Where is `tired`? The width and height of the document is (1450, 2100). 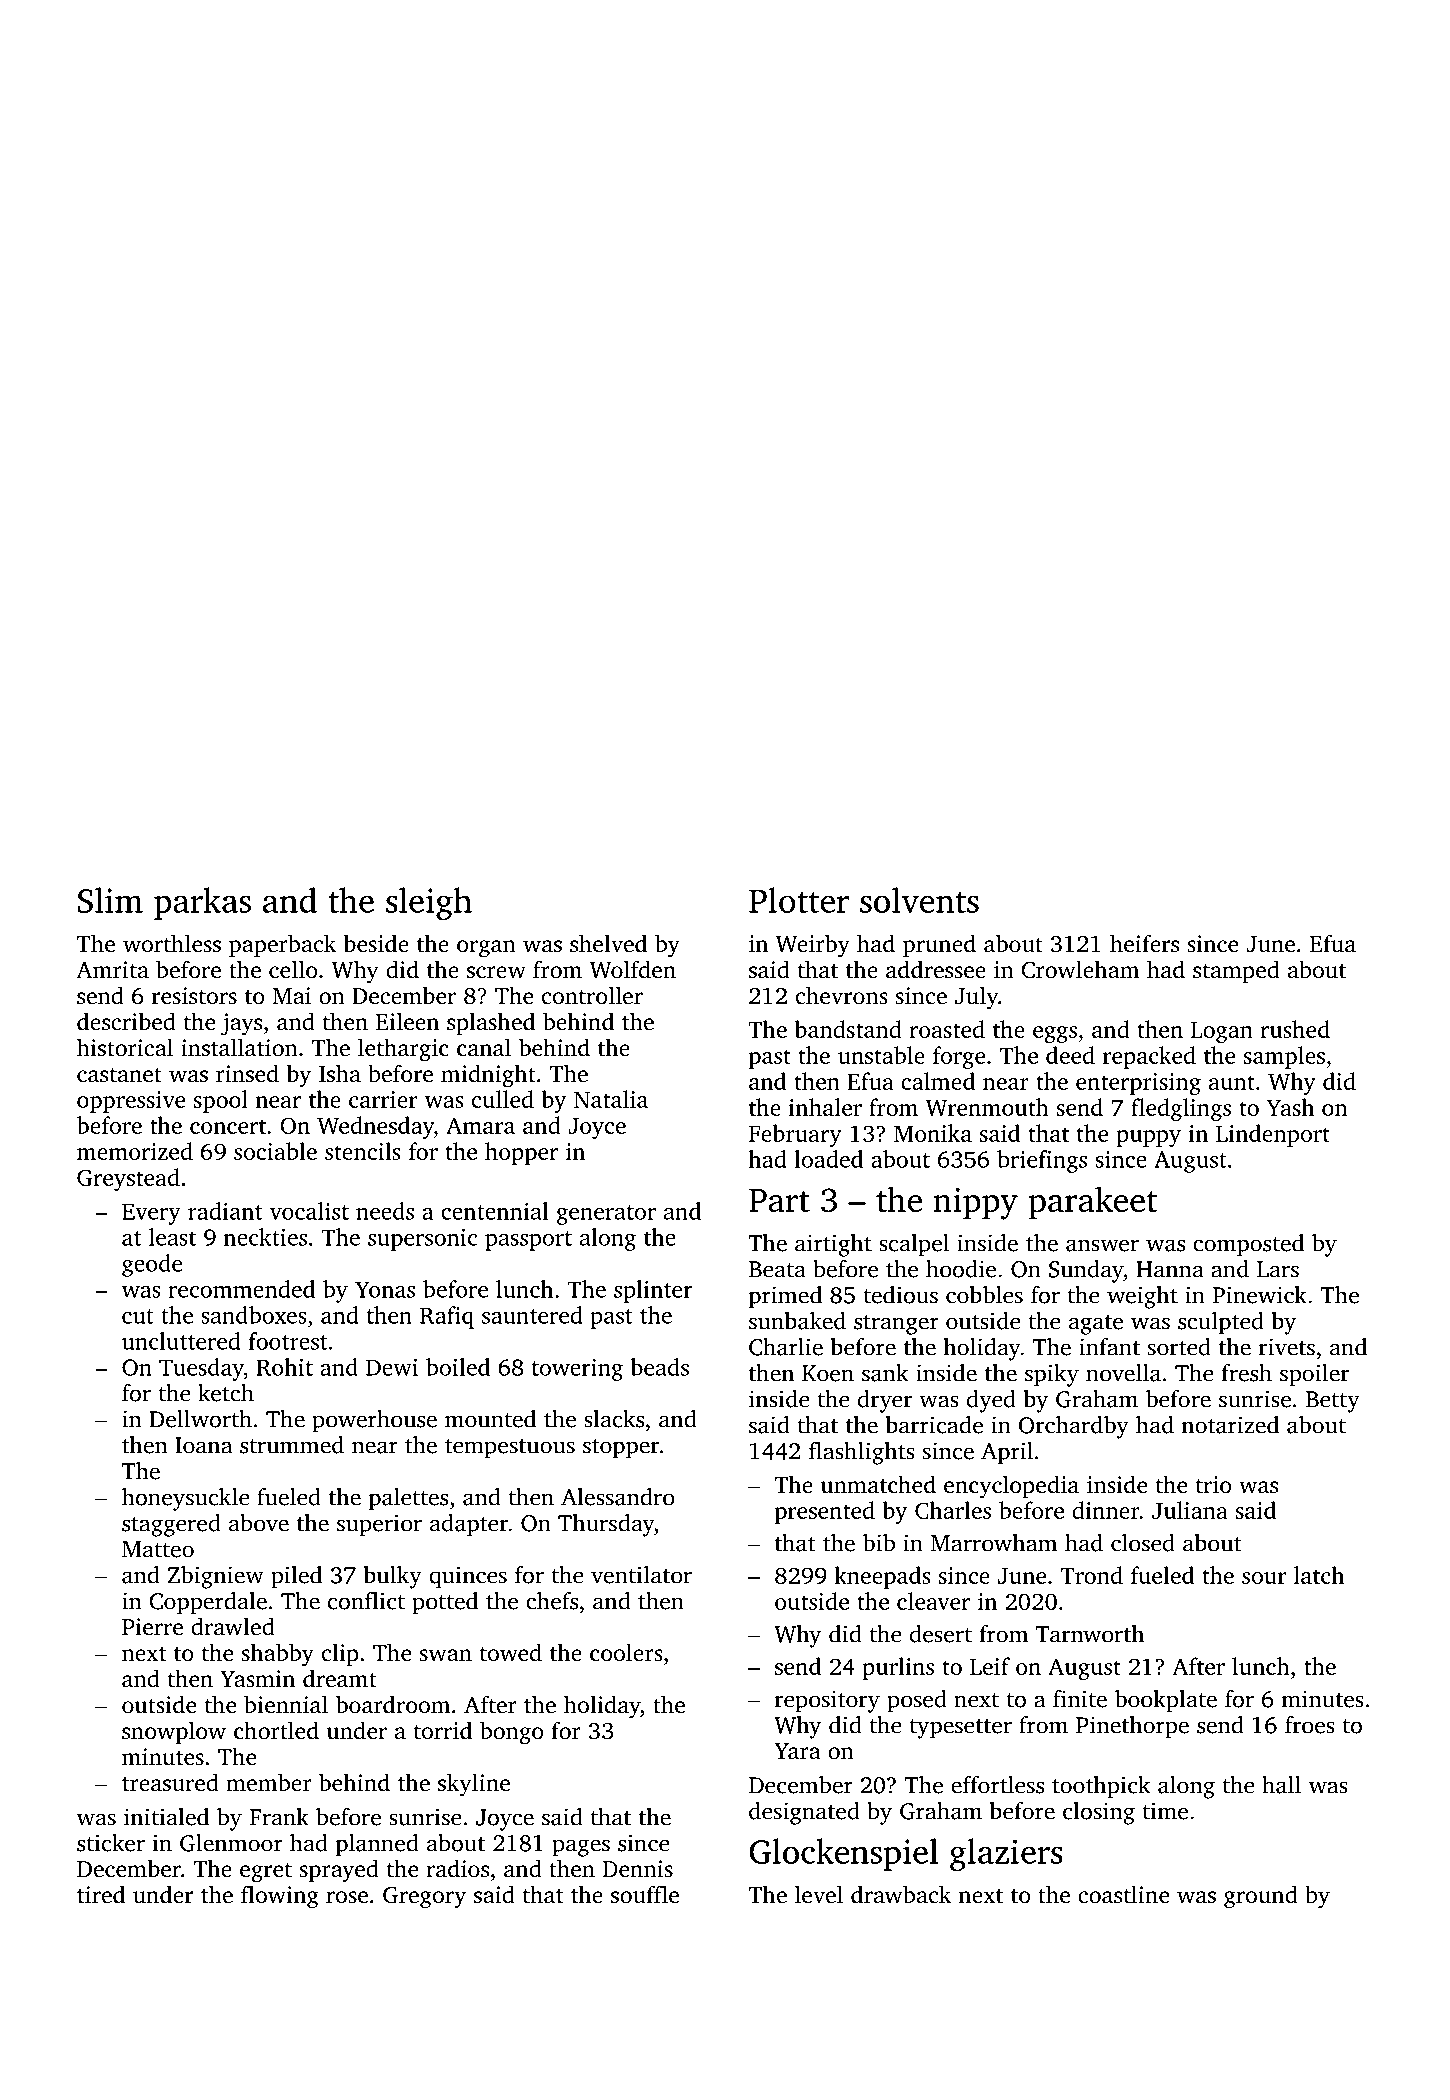 tired is located at coordinates (101, 1894).
